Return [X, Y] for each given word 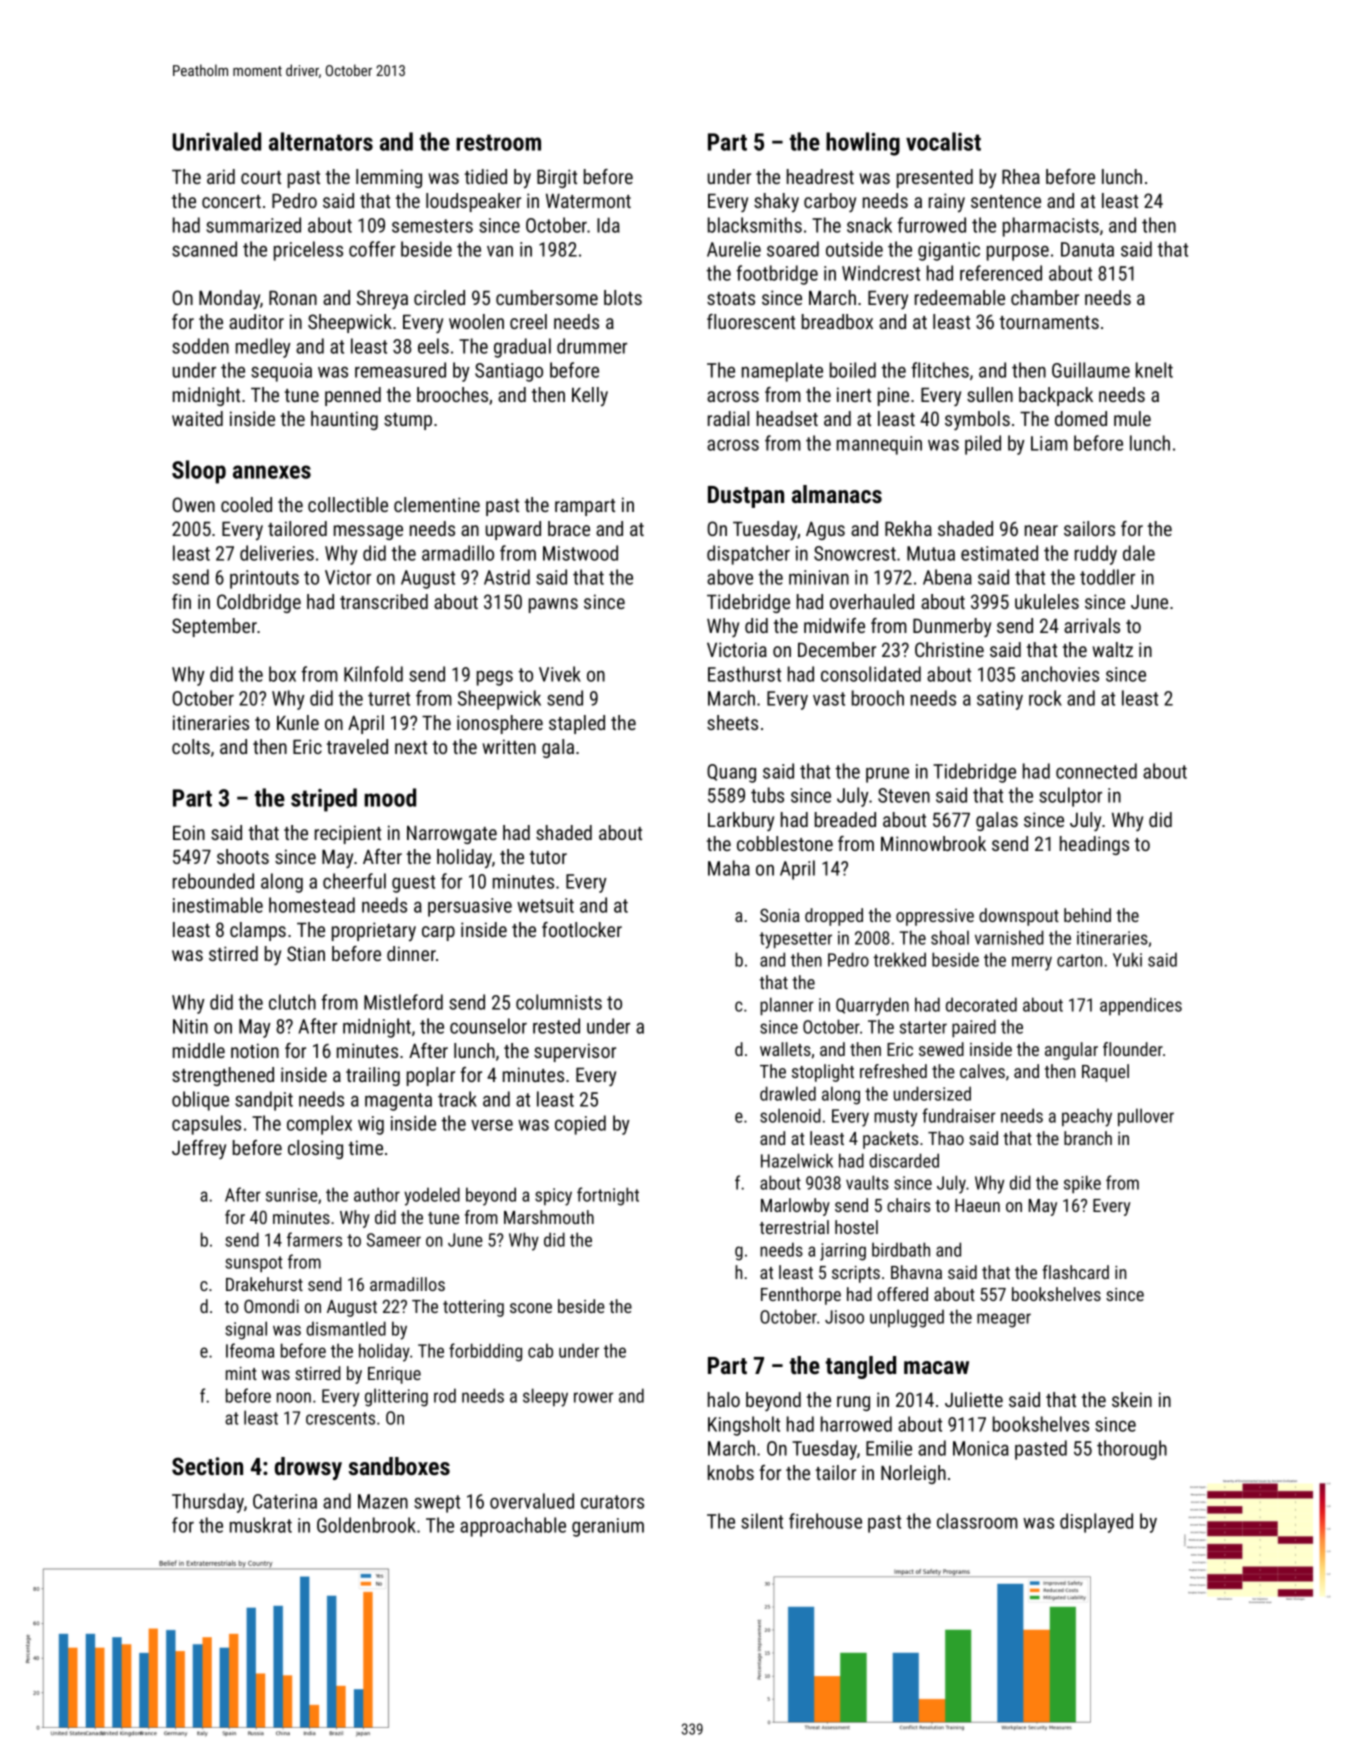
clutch [292, 1002]
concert [231, 201]
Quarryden [872, 1006]
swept [437, 1504]
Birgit [557, 178]
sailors [1089, 528]
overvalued [532, 1501]
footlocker [582, 929]
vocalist [943, 141]
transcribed [384, 601]
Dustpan [746, 497]
